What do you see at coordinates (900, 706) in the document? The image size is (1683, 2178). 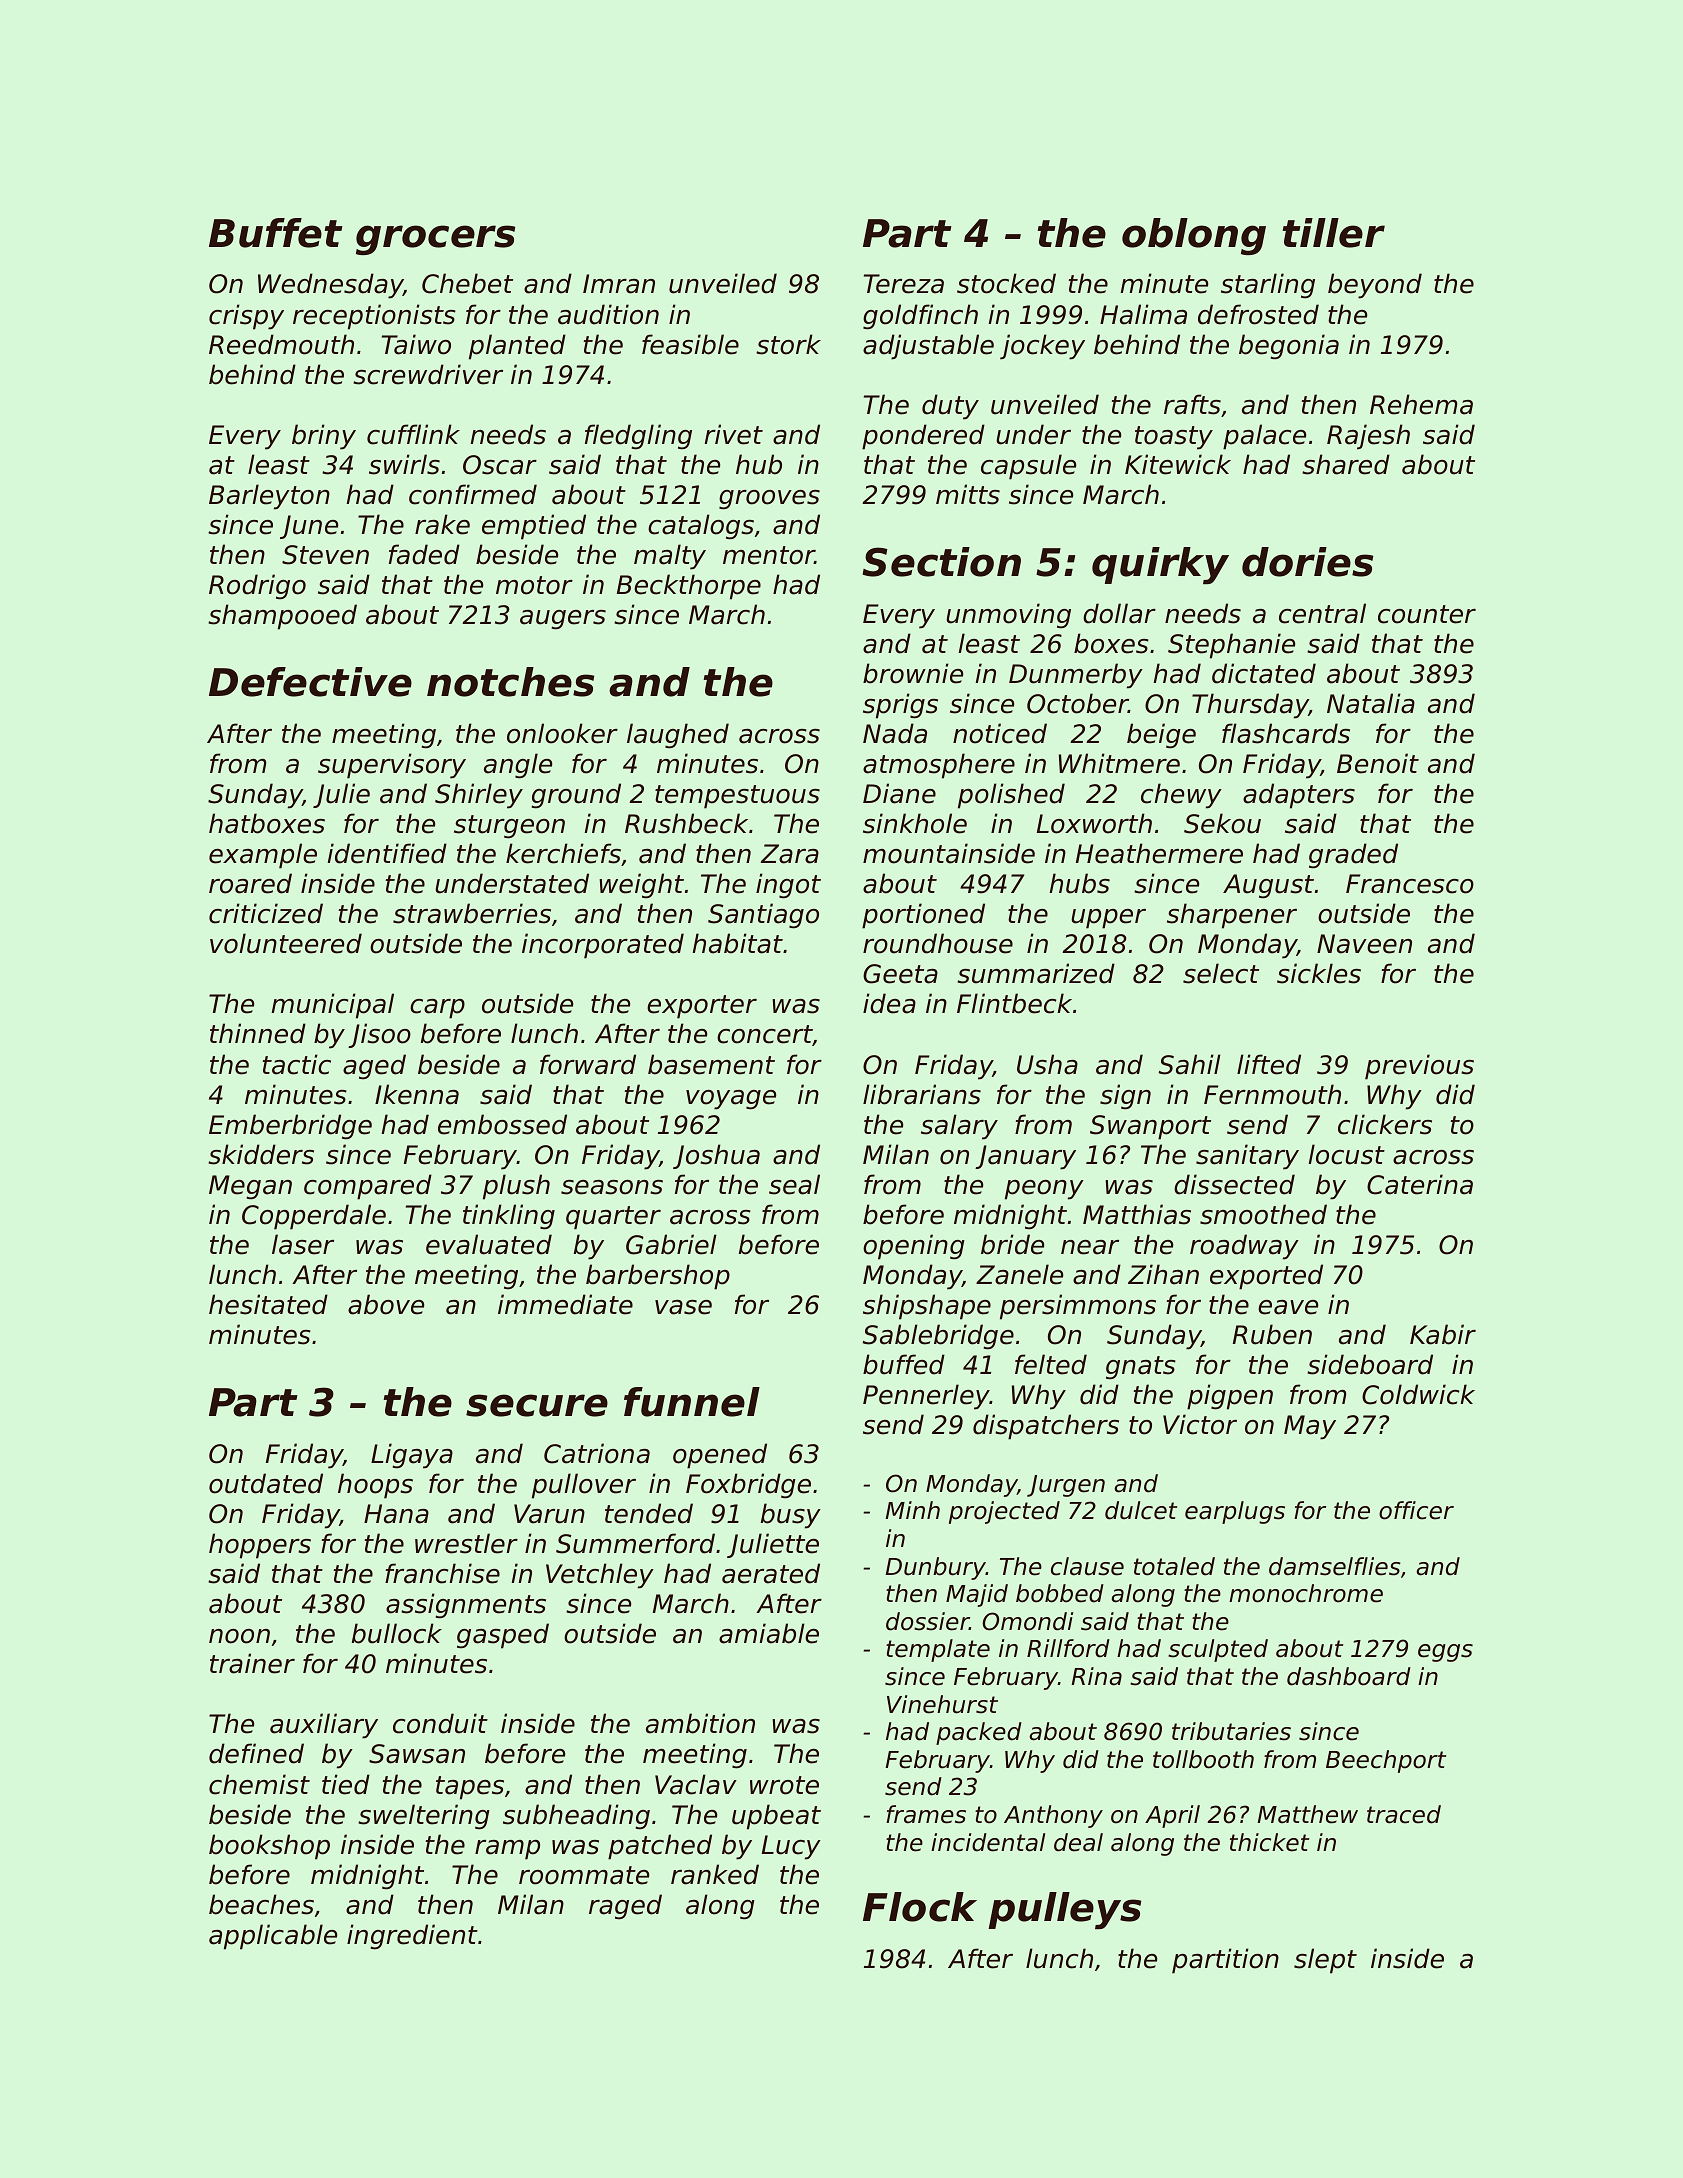 I see `sprigs` at bounding box center [900, 706].
